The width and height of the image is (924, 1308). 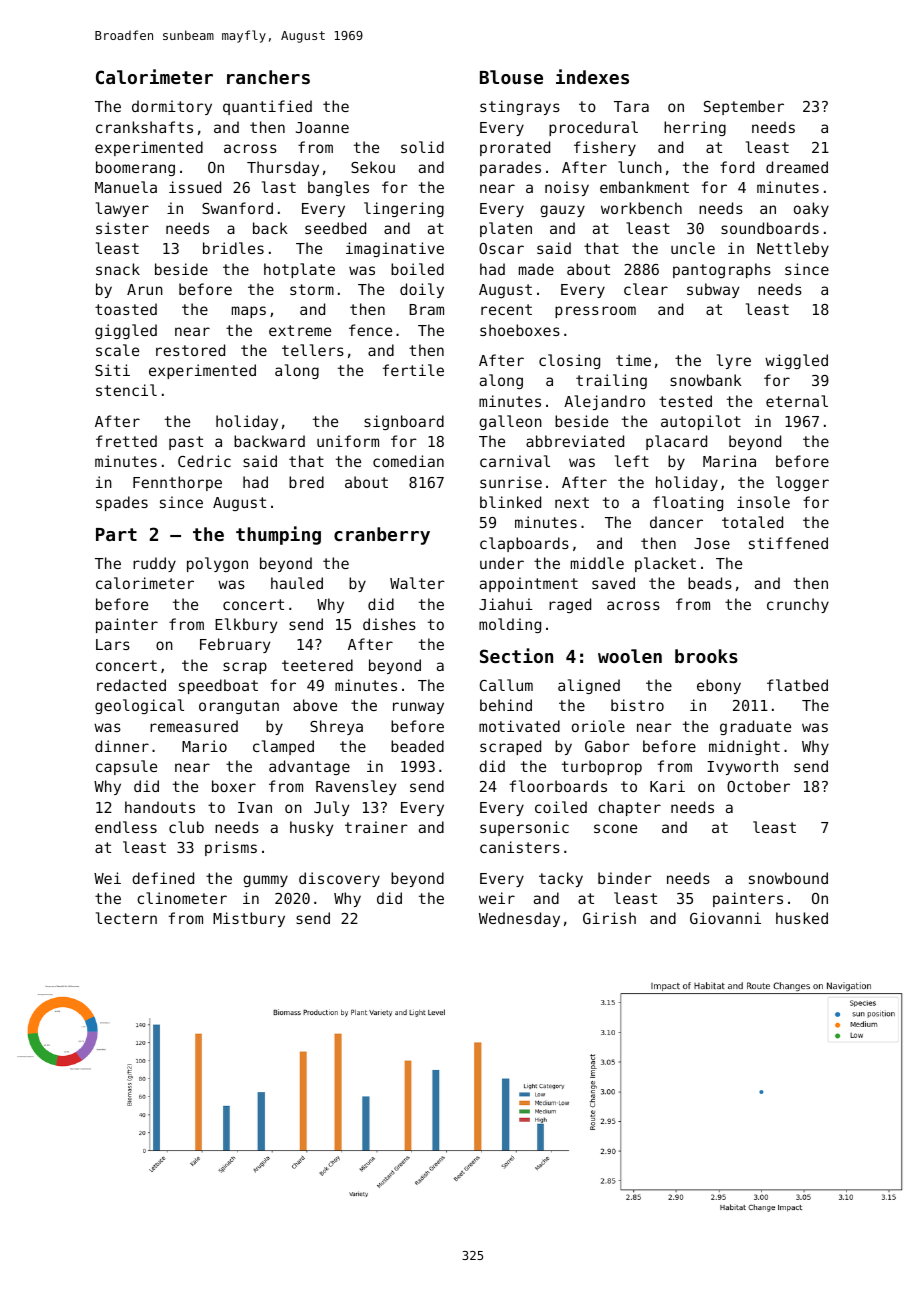 What do you see at coordinates (249, 919) in the image?
I see `Mistbury` at bounding box center [249, 919].
